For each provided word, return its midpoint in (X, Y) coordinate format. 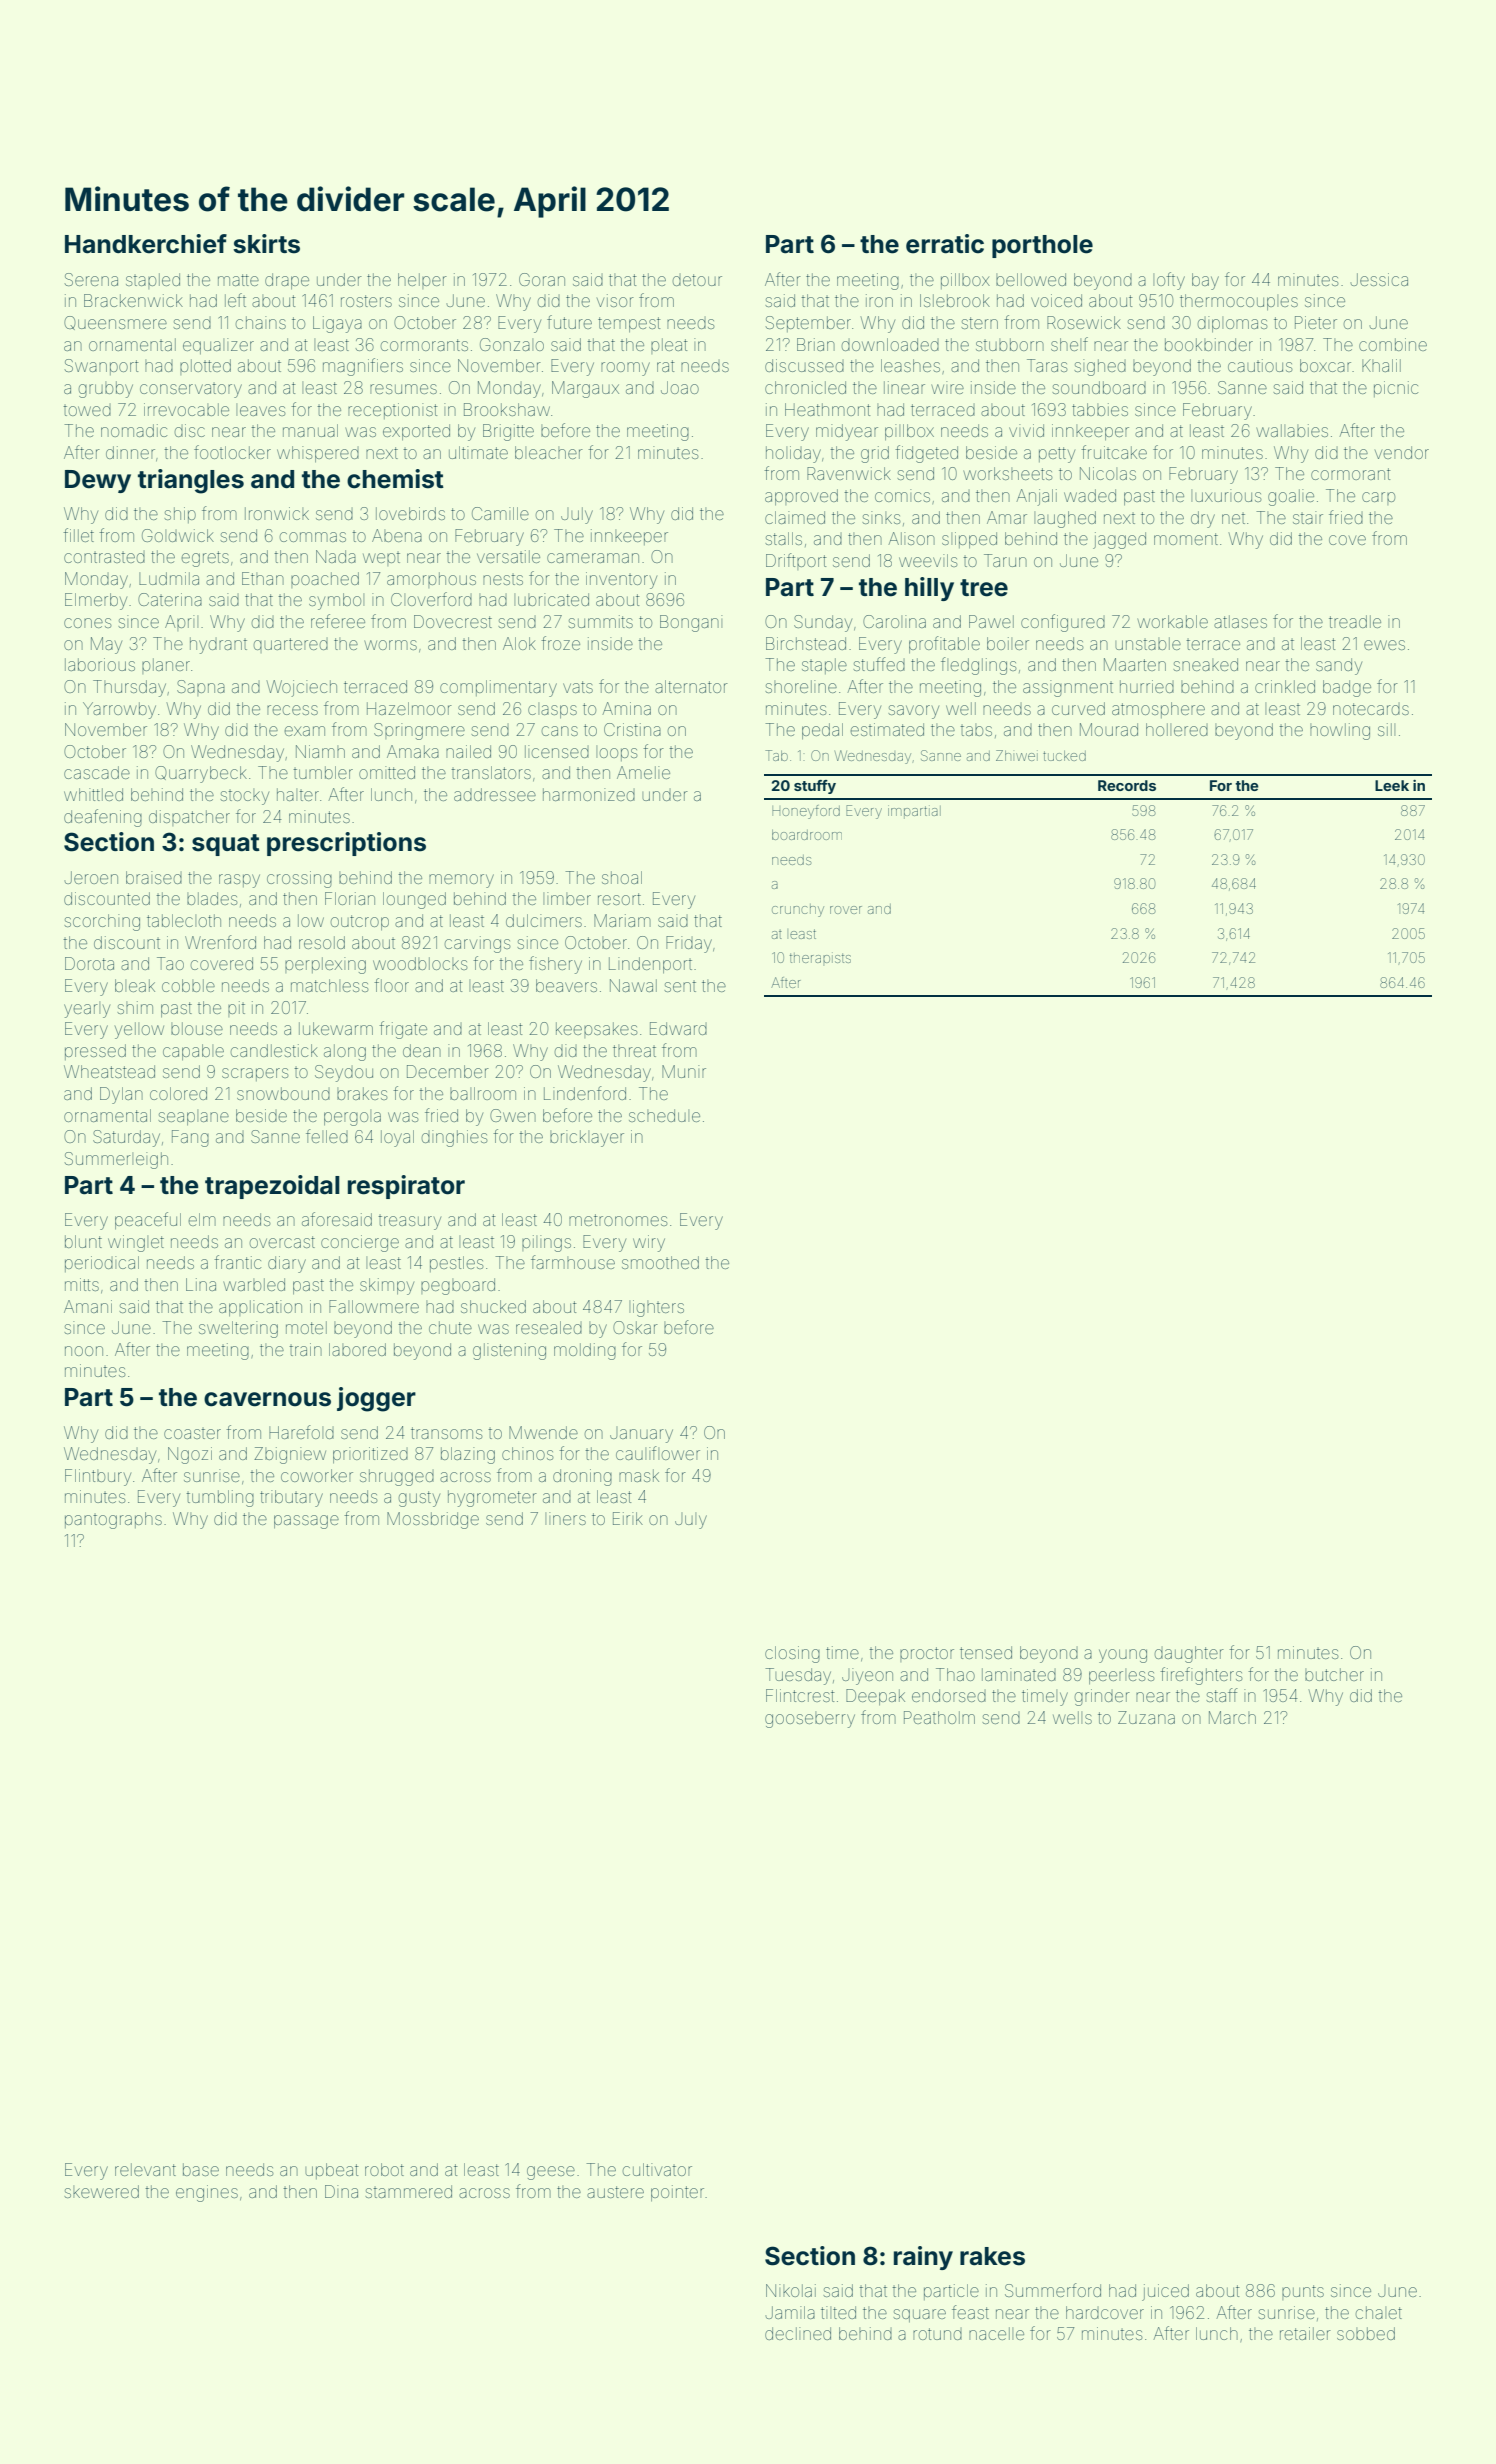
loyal (397, 1138)
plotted (205, 367)
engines (207, 2193)
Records (1127, 785)
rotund (937, 2334)
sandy (1339, 666)
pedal (822, 731)
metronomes (618, 1220)
